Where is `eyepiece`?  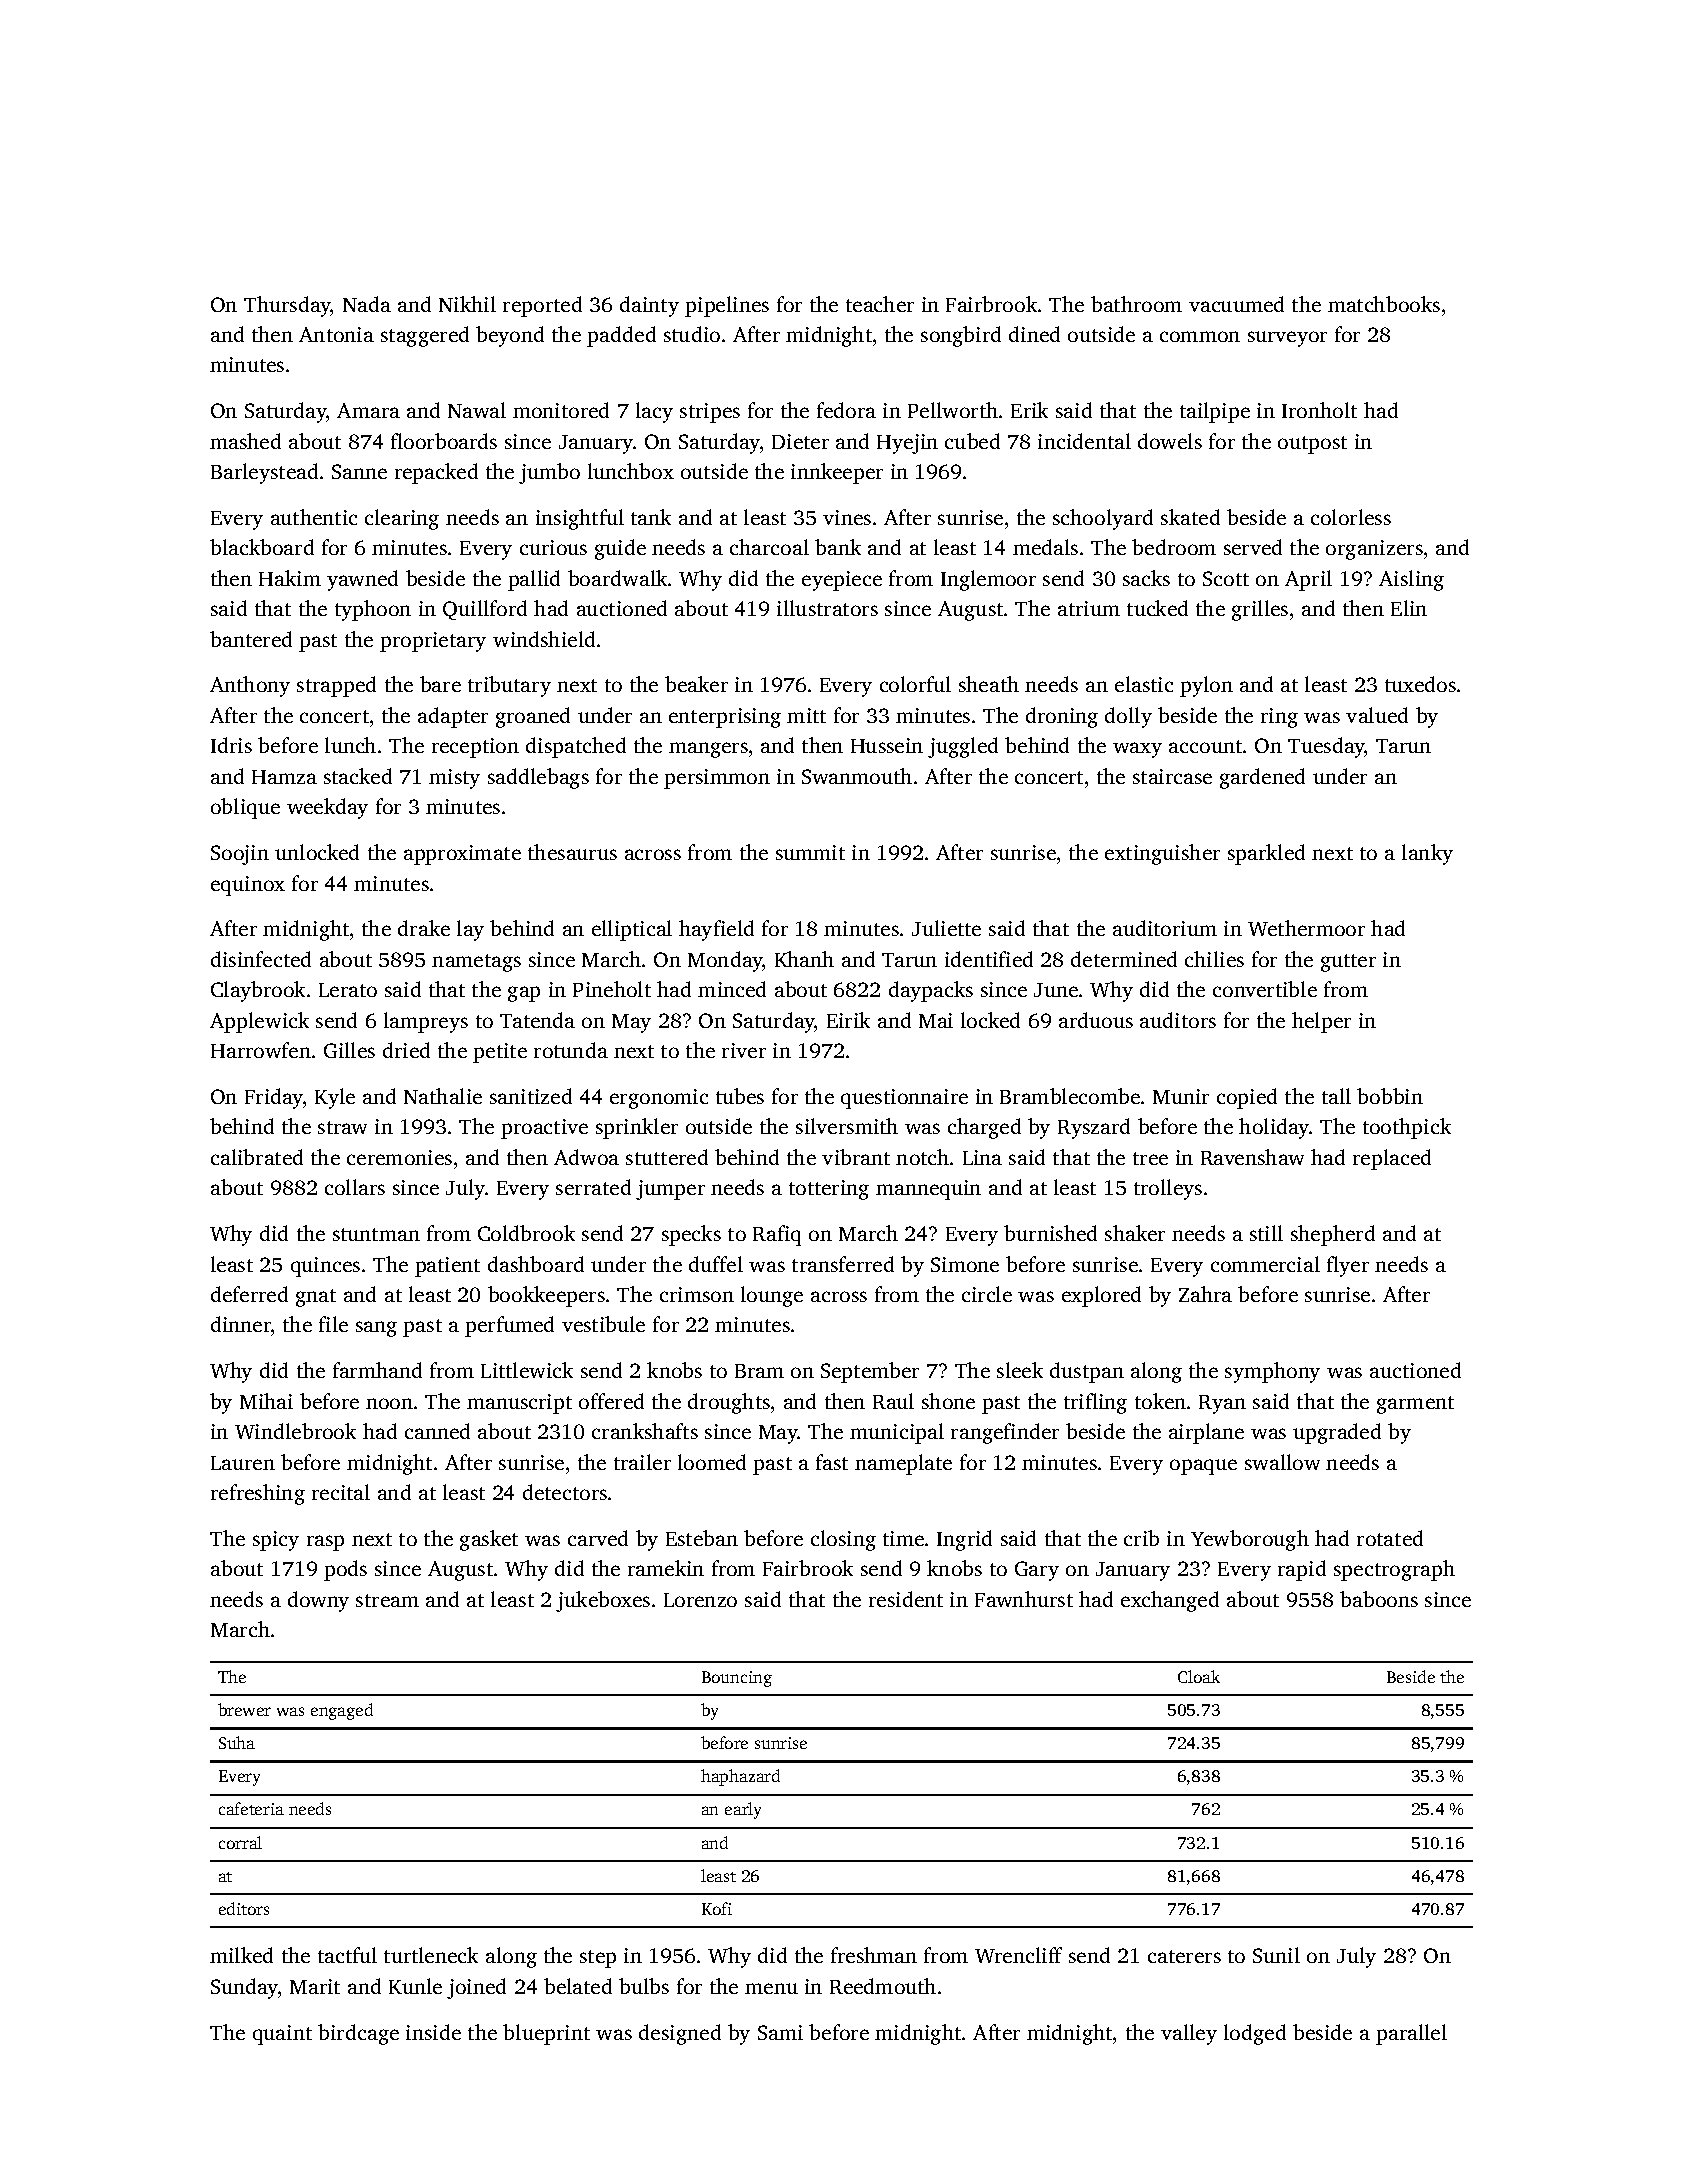
eyepiece is located at coordinates (842, 581).
